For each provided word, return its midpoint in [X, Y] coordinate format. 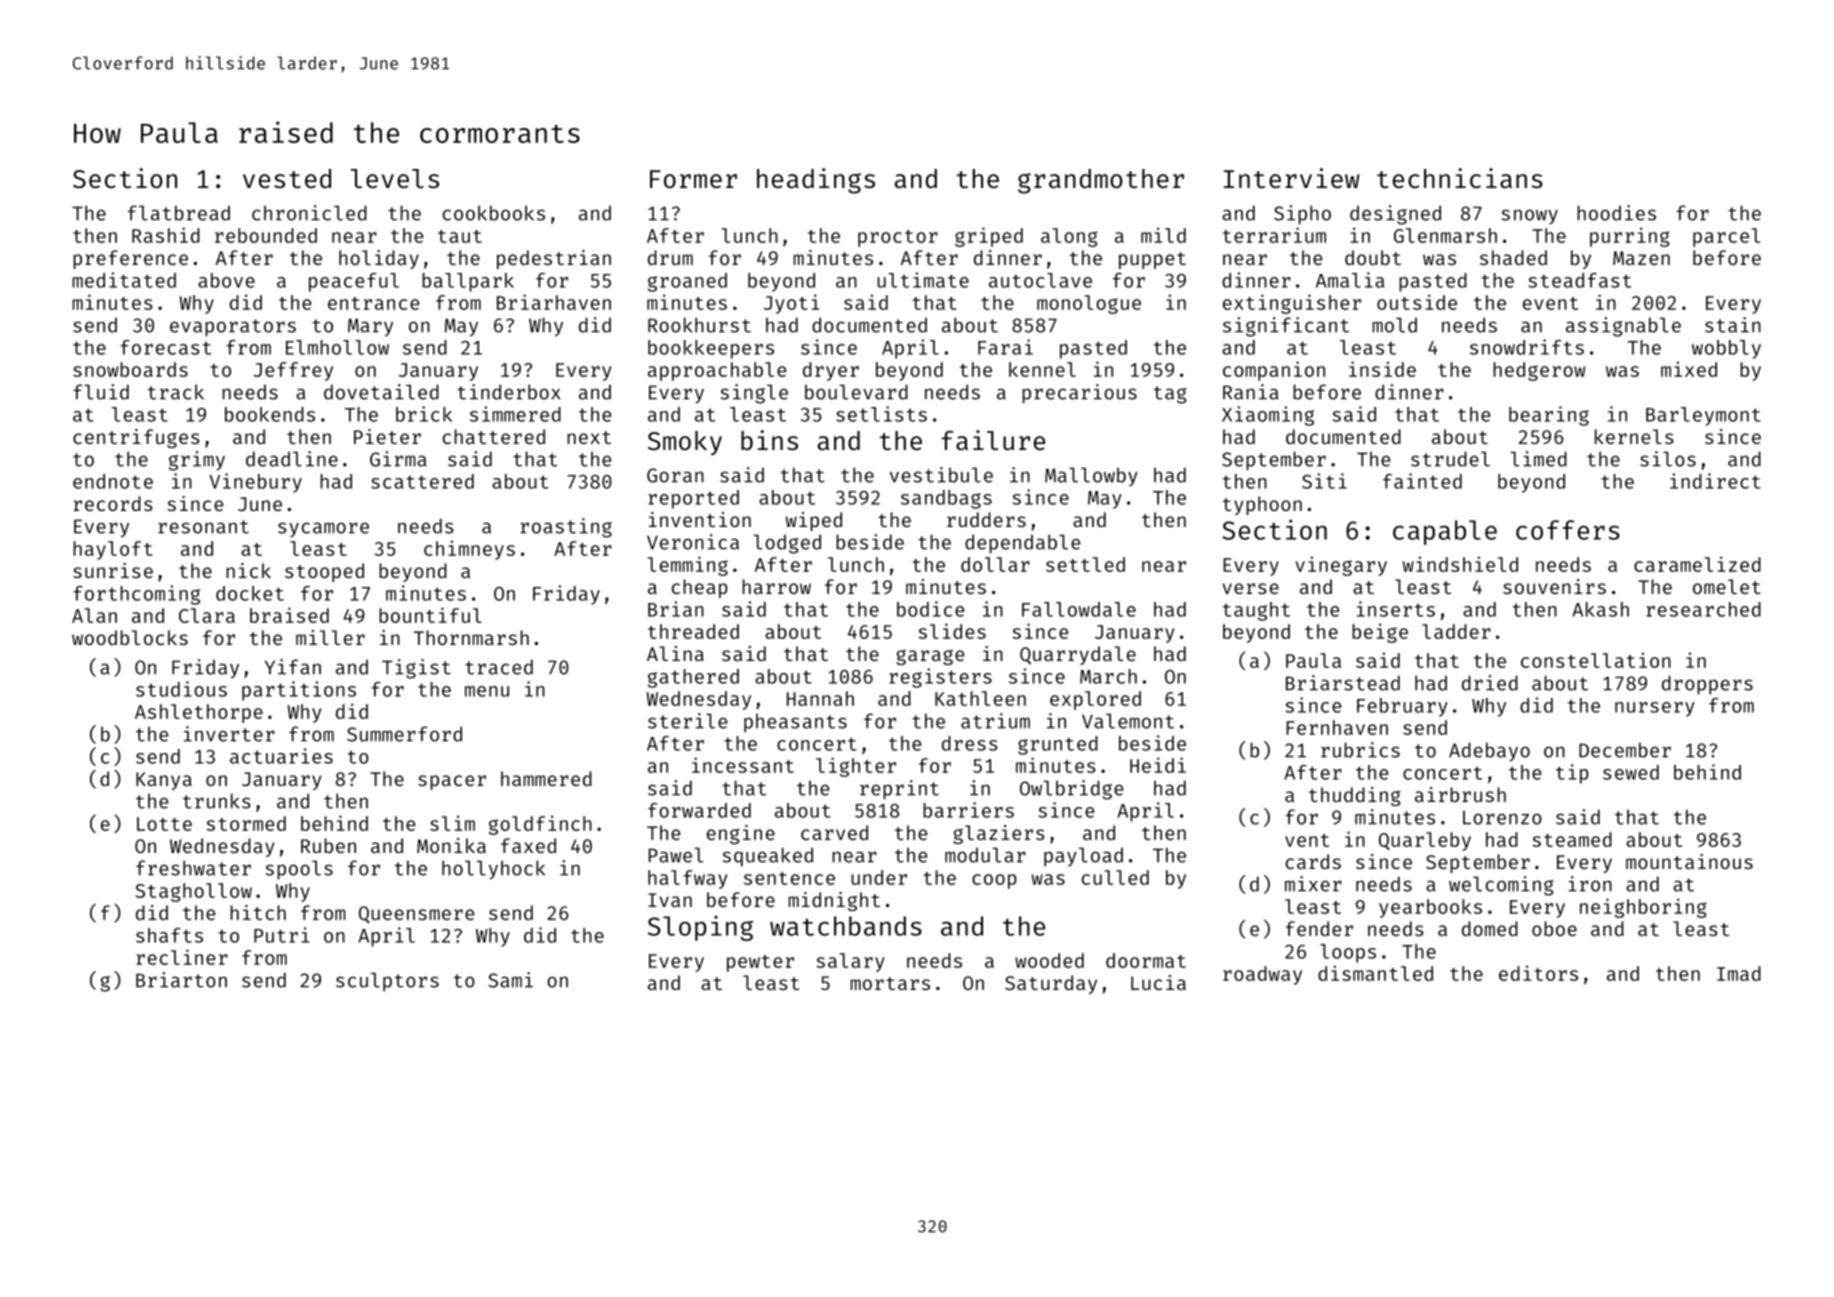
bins [769, 440]
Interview [1292, 178]
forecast [165, 347]
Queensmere [416, 914]
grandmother [1101, 181]
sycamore [323, 529]
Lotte [164, 824]
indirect [1715, 481]
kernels [1634, 436]
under [879, 877]
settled [1085, 564]
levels [395, 179]
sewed [1631, 772]
